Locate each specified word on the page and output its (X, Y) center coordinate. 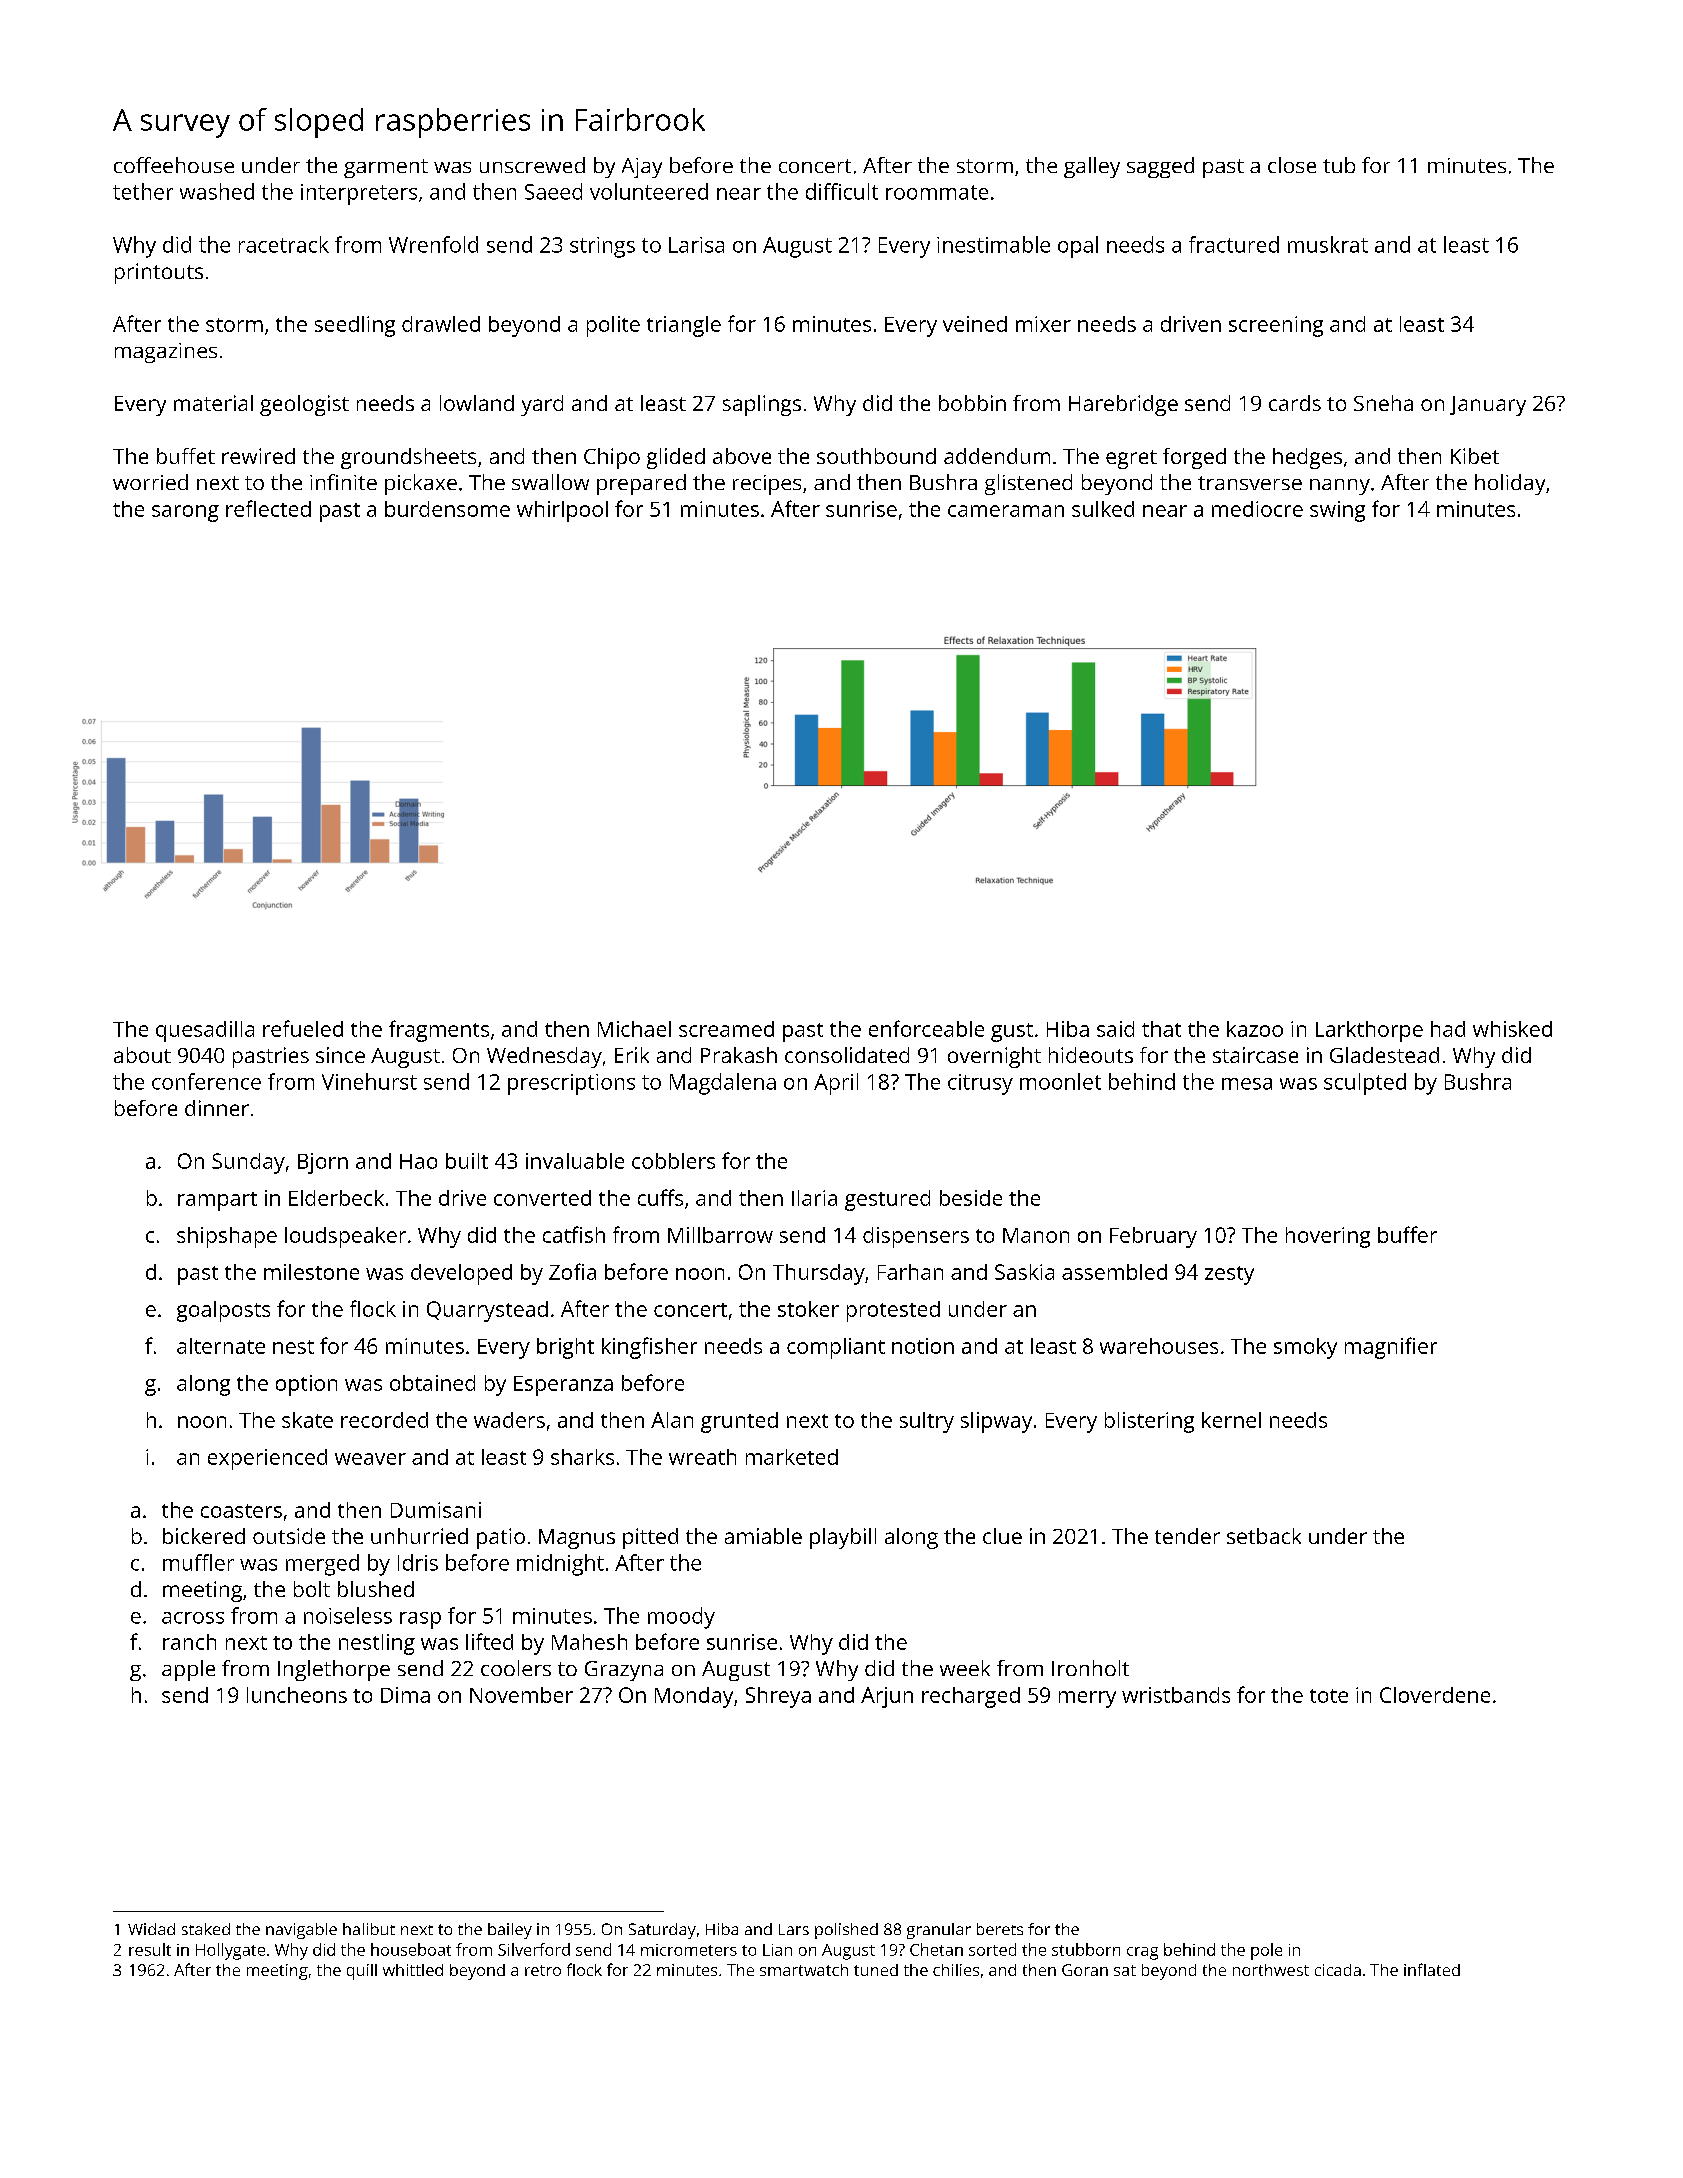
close (1292, 165)
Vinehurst (369, 1081)
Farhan (910, 1272)
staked (206, 1929)
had (1448, 1029)
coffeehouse (174, 165)
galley (1092, 167)
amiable (763, 1536)
